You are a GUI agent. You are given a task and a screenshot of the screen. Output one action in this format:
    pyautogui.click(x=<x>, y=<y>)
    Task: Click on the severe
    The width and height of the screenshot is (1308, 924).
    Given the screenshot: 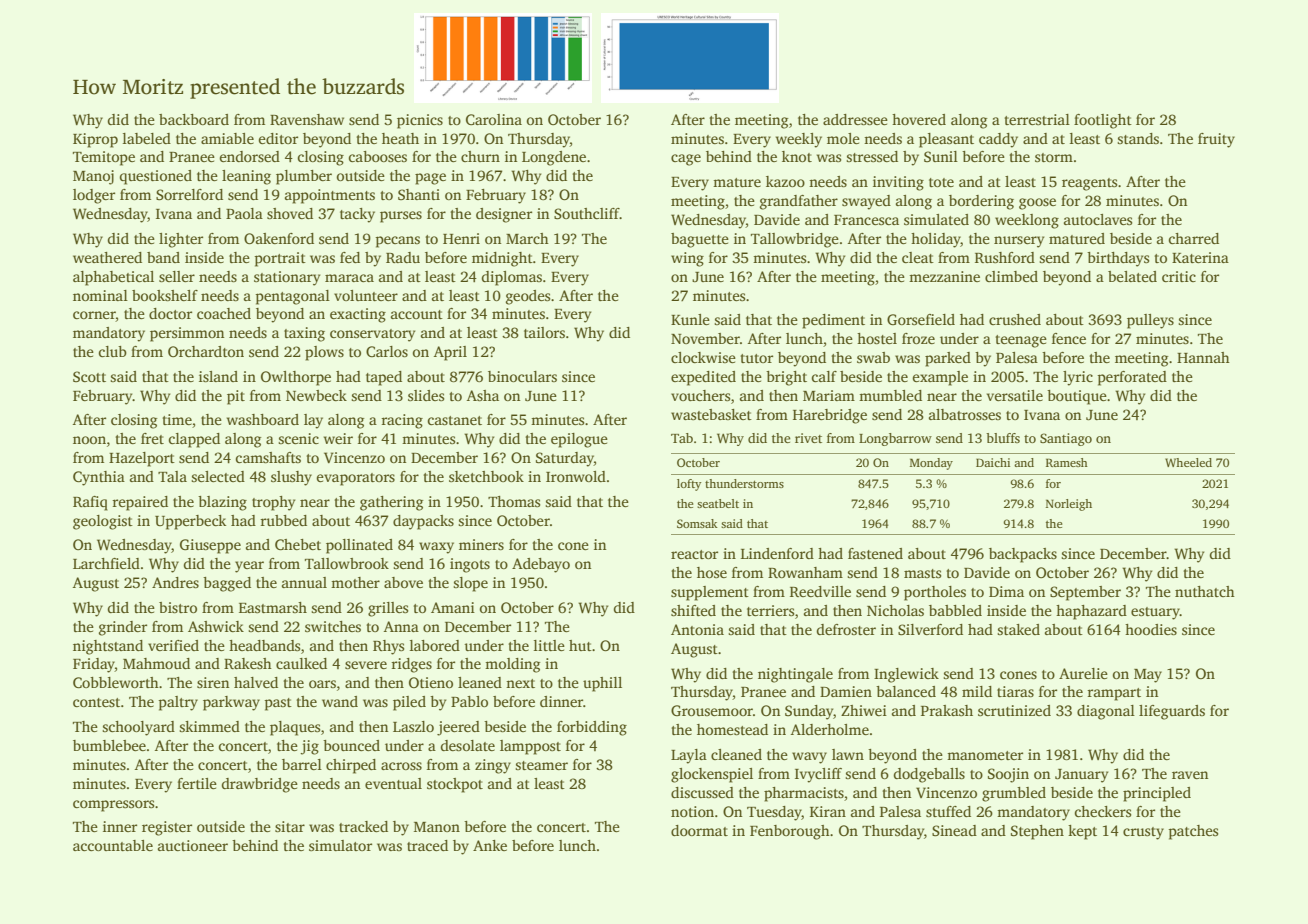 What is the action you would take?
    pyautogui.click(x=366, y=665)
